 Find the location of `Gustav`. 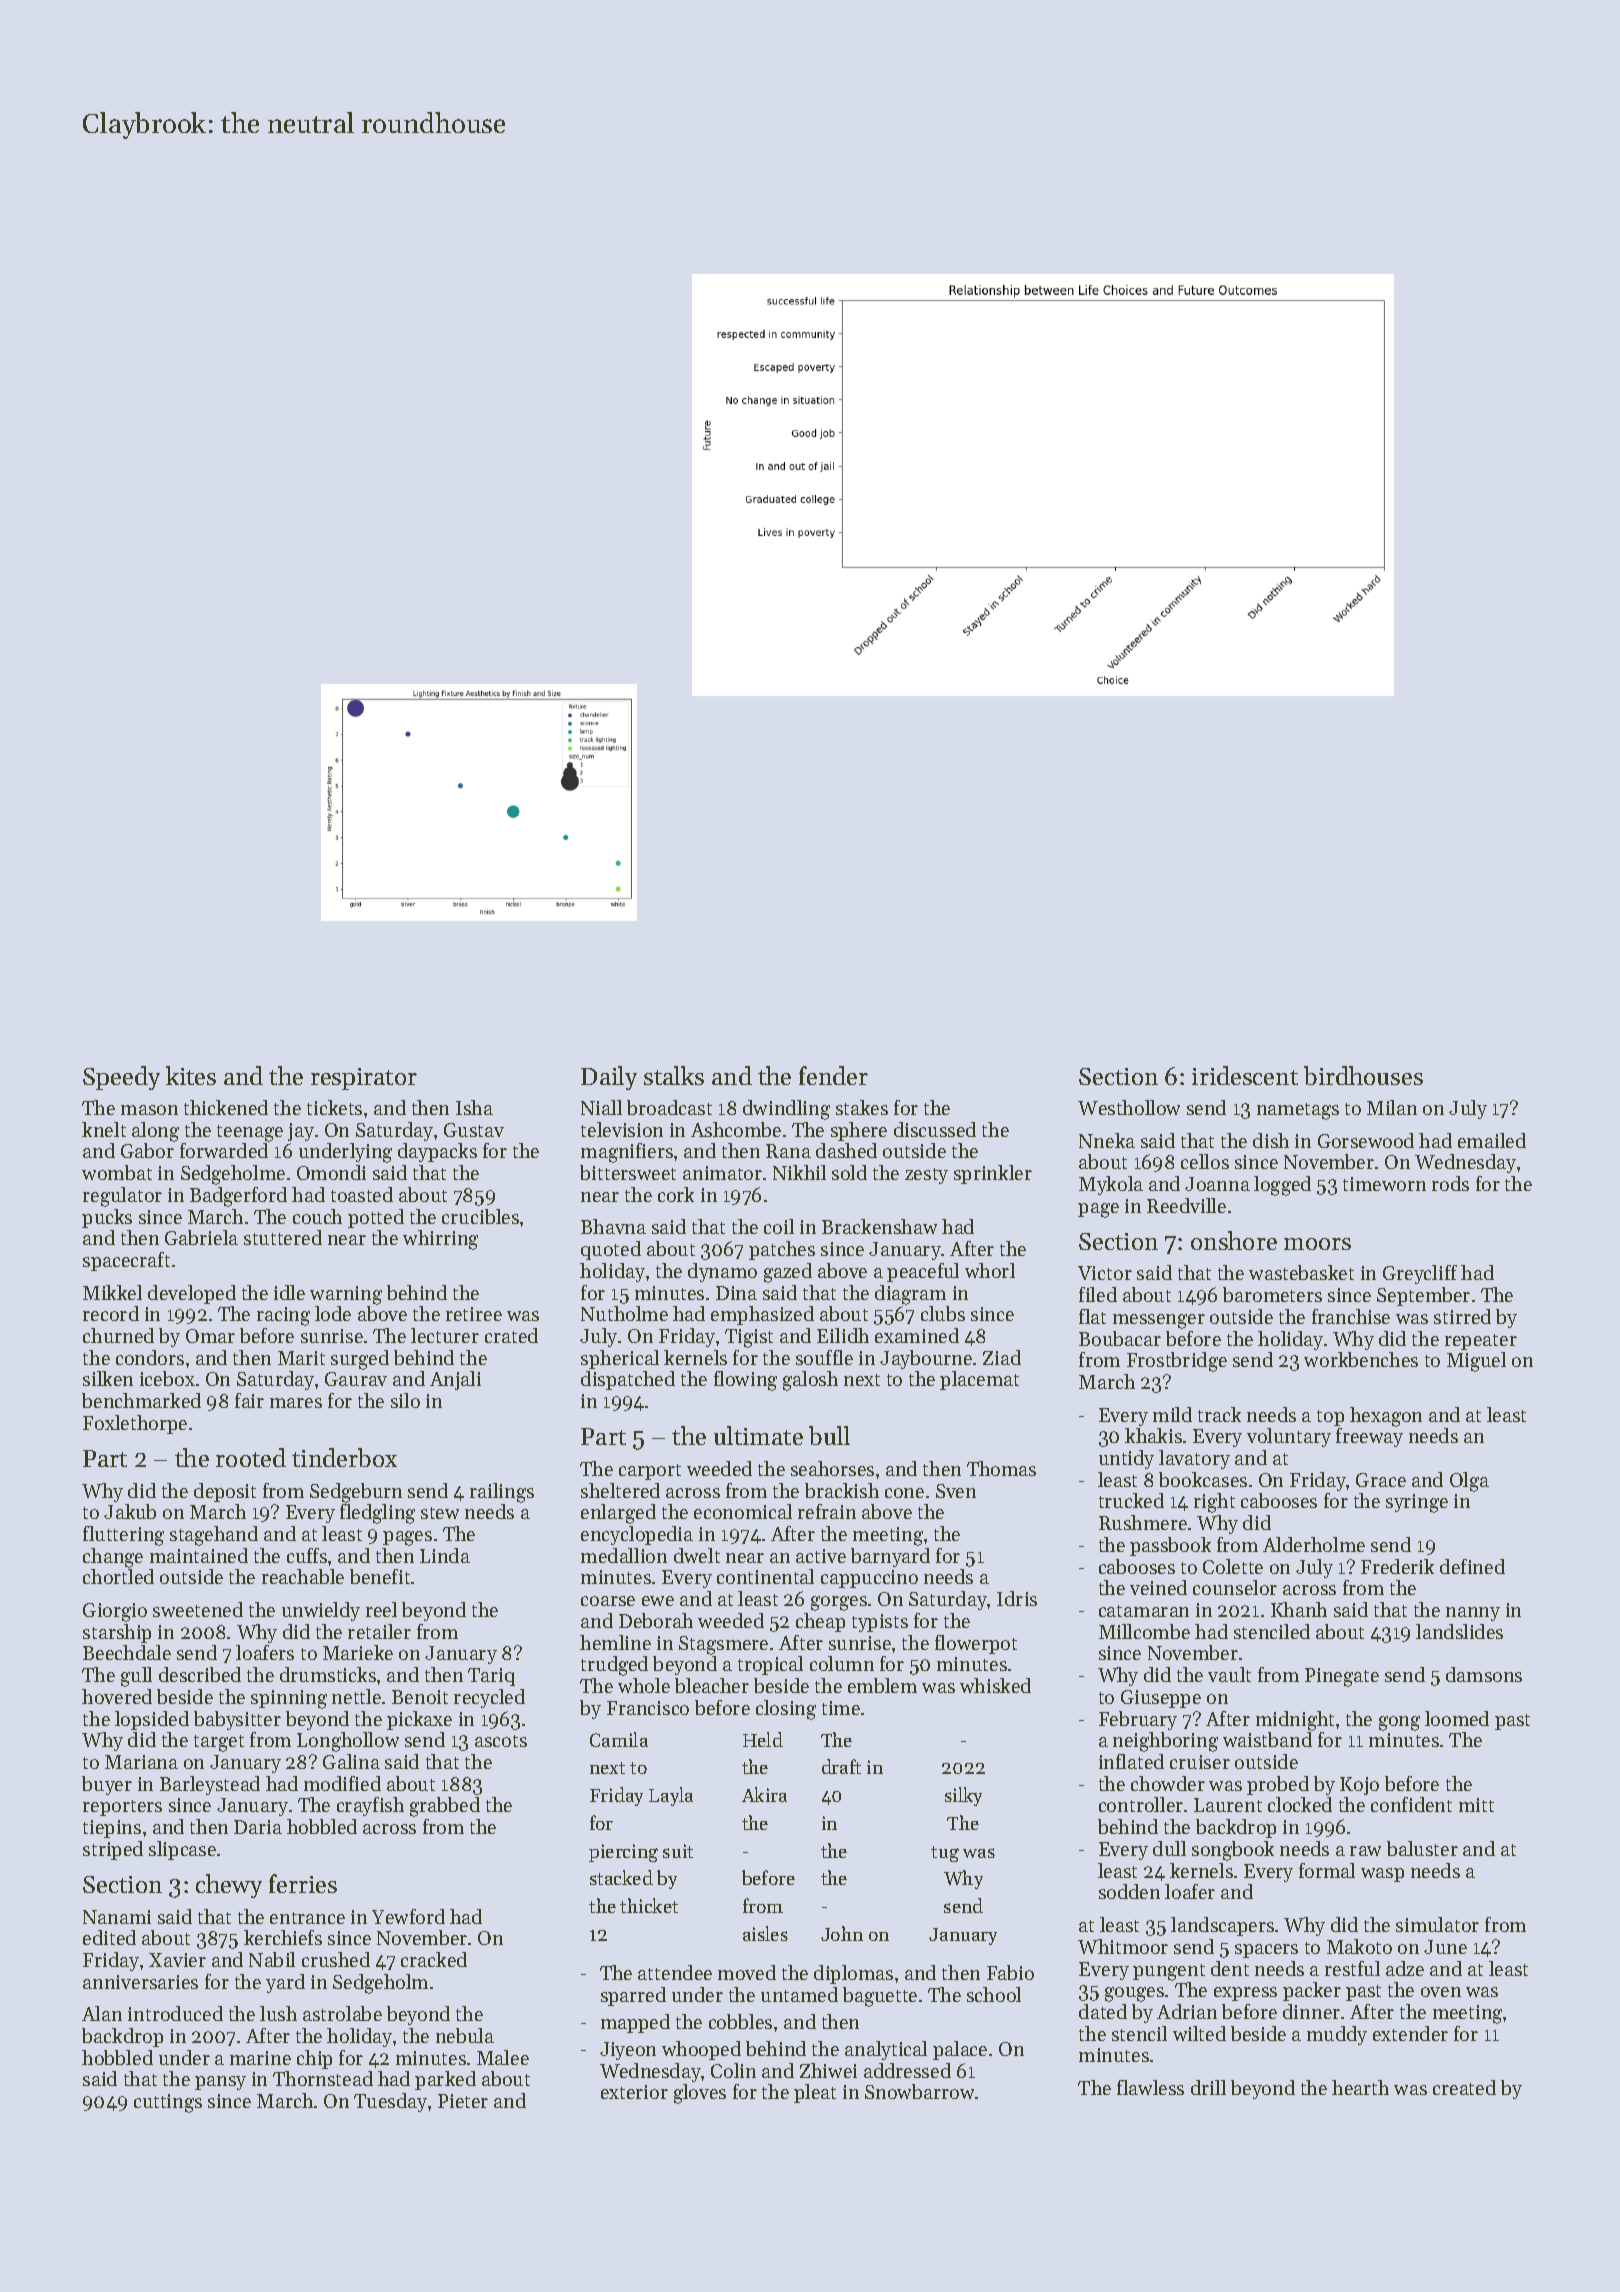

Gustav is located at coordinates (474, 1130).
